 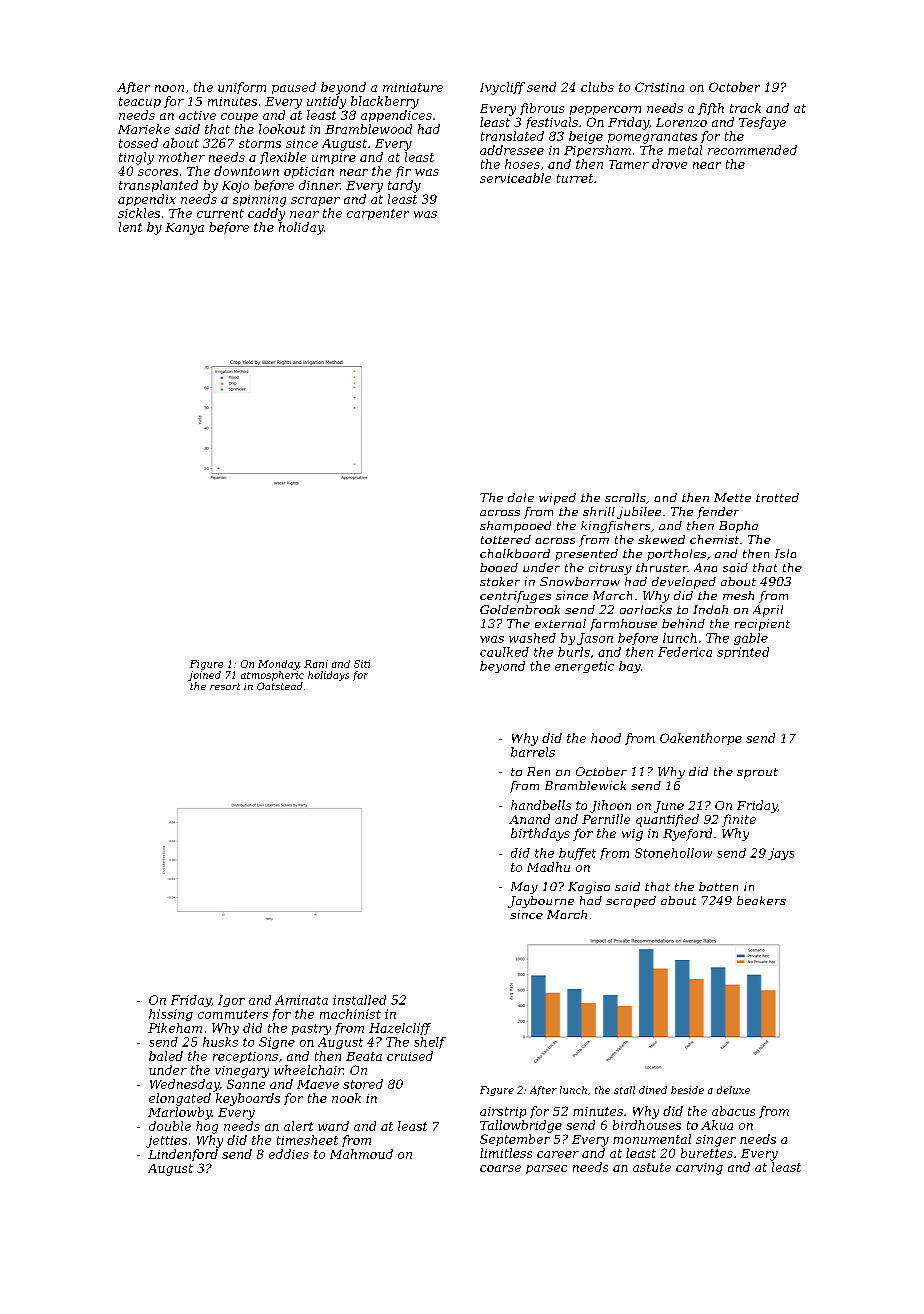 I want to click on translated, so click(x=512, y=136).
